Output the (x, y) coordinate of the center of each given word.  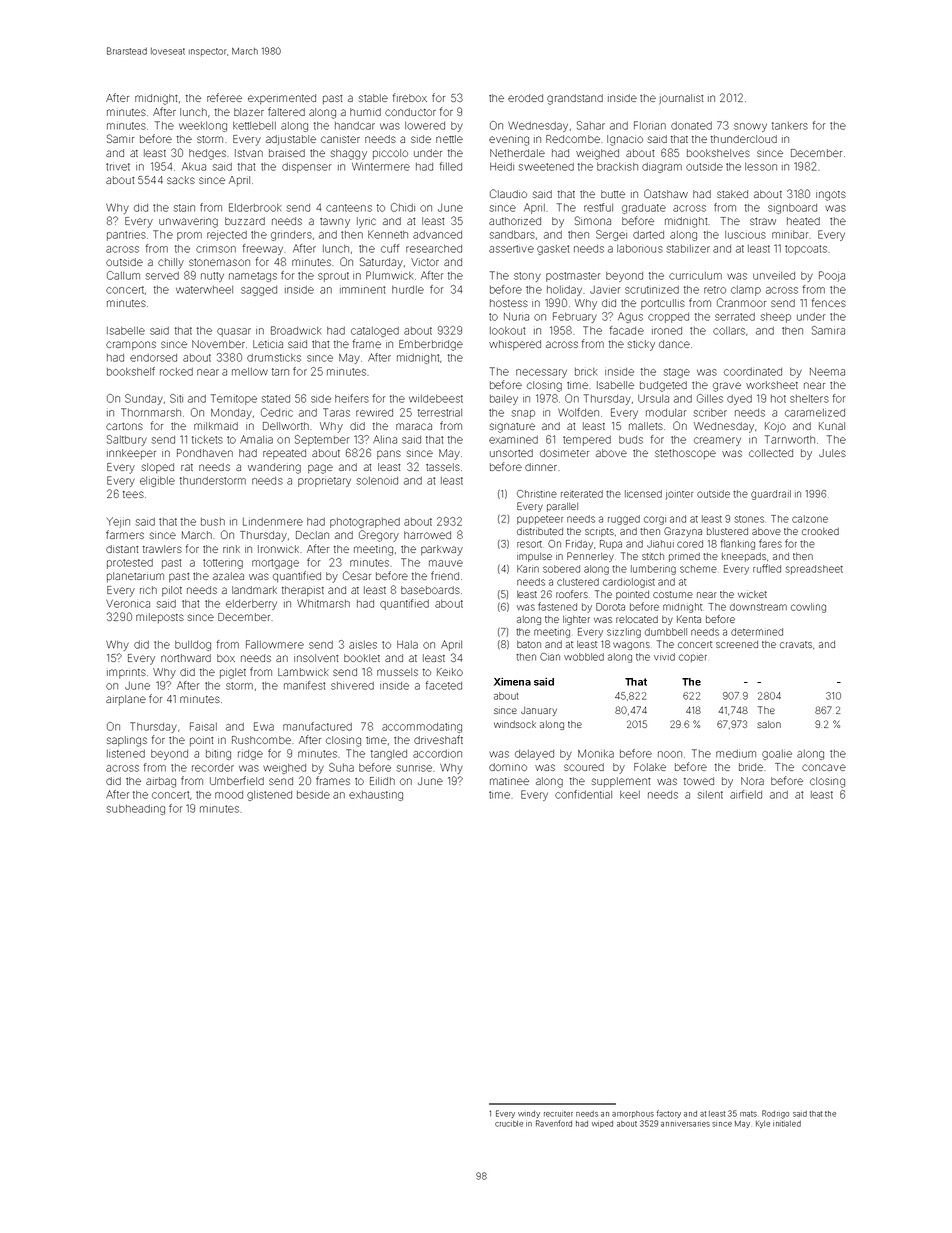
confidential (583, 794)
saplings (127, 741)
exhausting (376, 796)
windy (529, 1114)
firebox (410, 97)
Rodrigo (775, 1114)
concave (824, 767)
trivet (118, 167)
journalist (681, 99)
